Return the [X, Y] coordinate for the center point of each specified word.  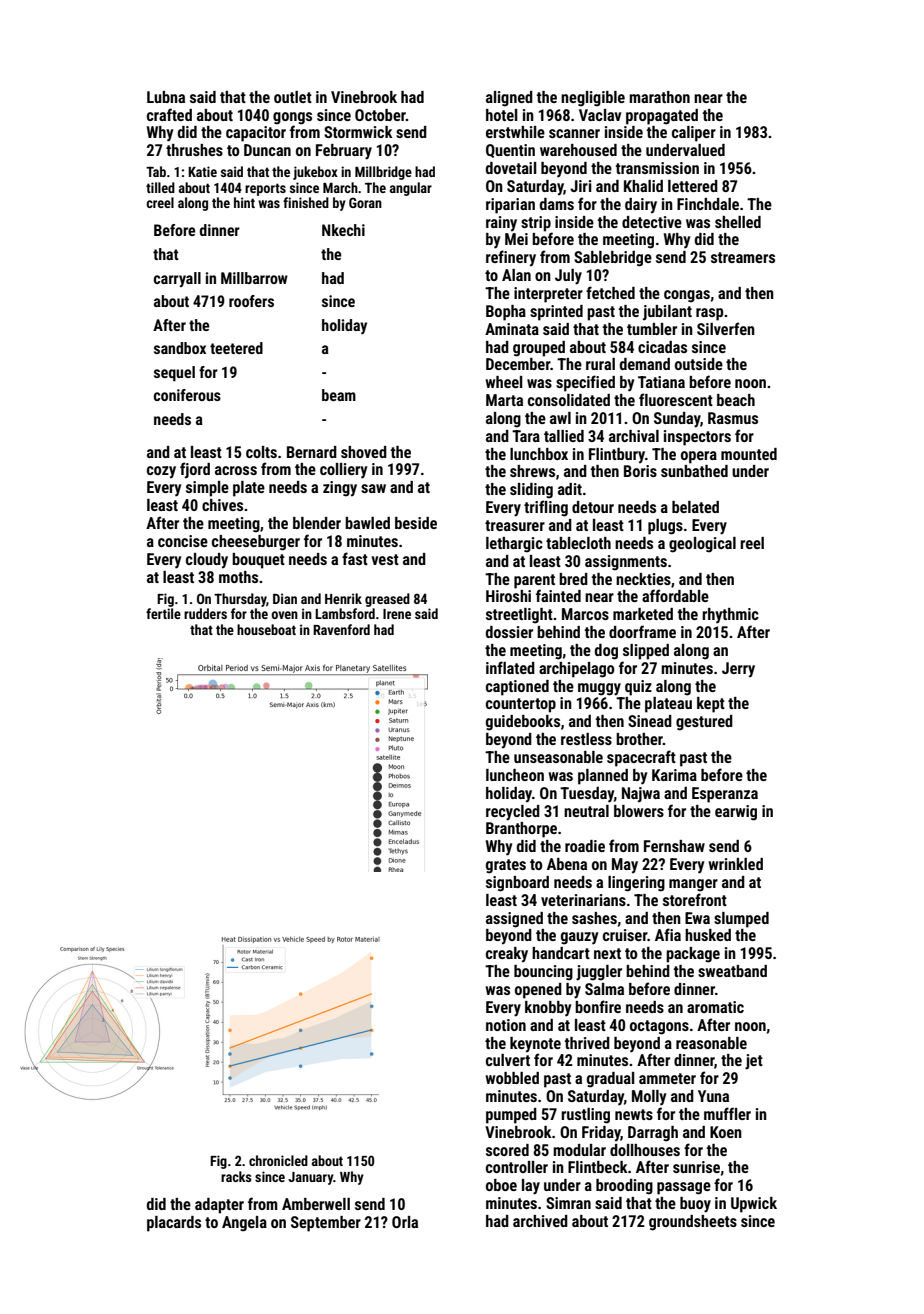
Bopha [506, 313]
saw [373, 488]
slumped [741, 920]
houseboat [266, 629]
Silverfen [726, 328]
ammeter [667, 1078]
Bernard [312, 452]
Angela [244, 1224]
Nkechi [343, 230]
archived [540, 1221]
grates [506, 866]
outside [699, 364]
